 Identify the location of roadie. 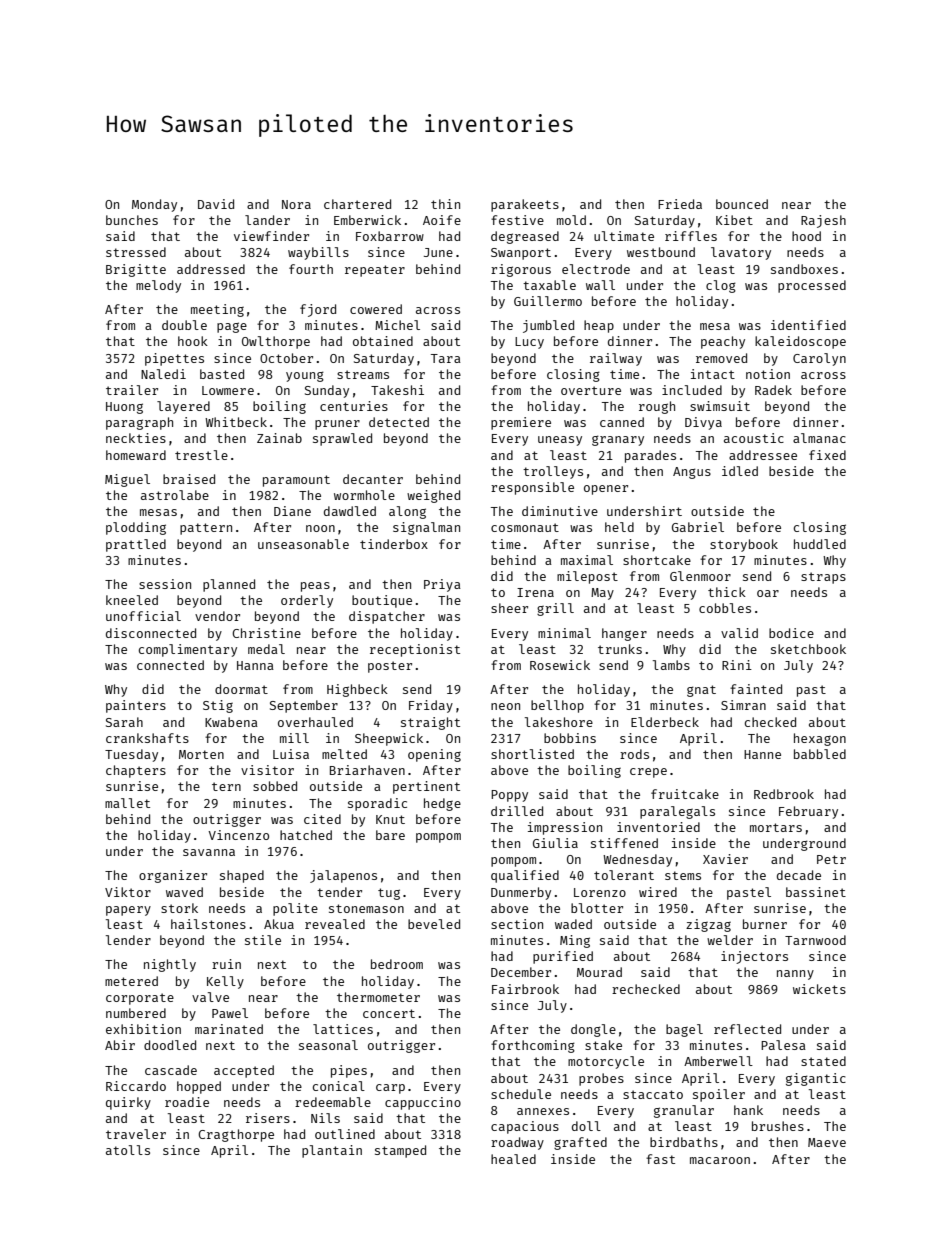
(187, 1102).
